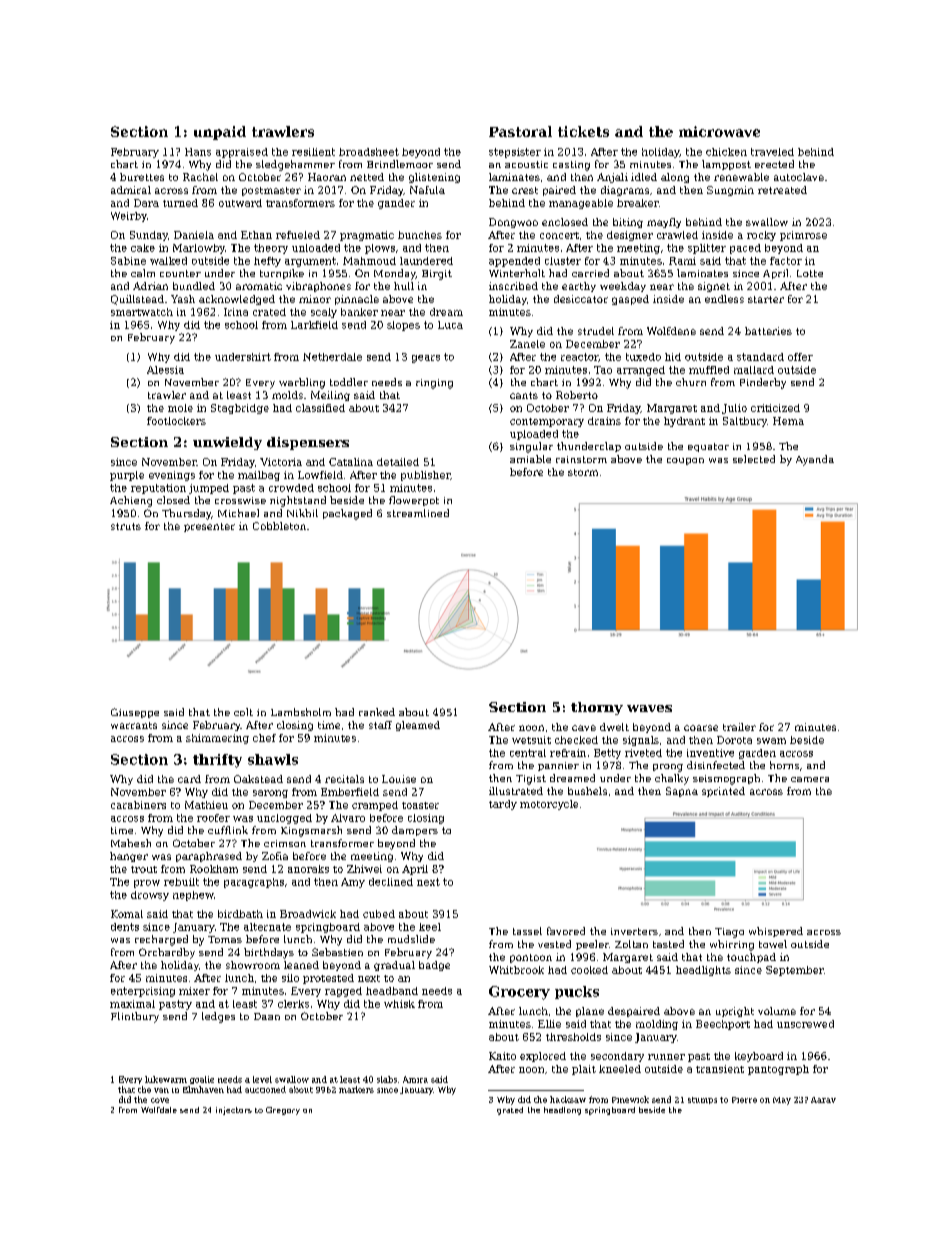 The image size is (952, 1233). Describe the element at coordinates (782, 190) in the screenshot. I see `retreated` at that location.
